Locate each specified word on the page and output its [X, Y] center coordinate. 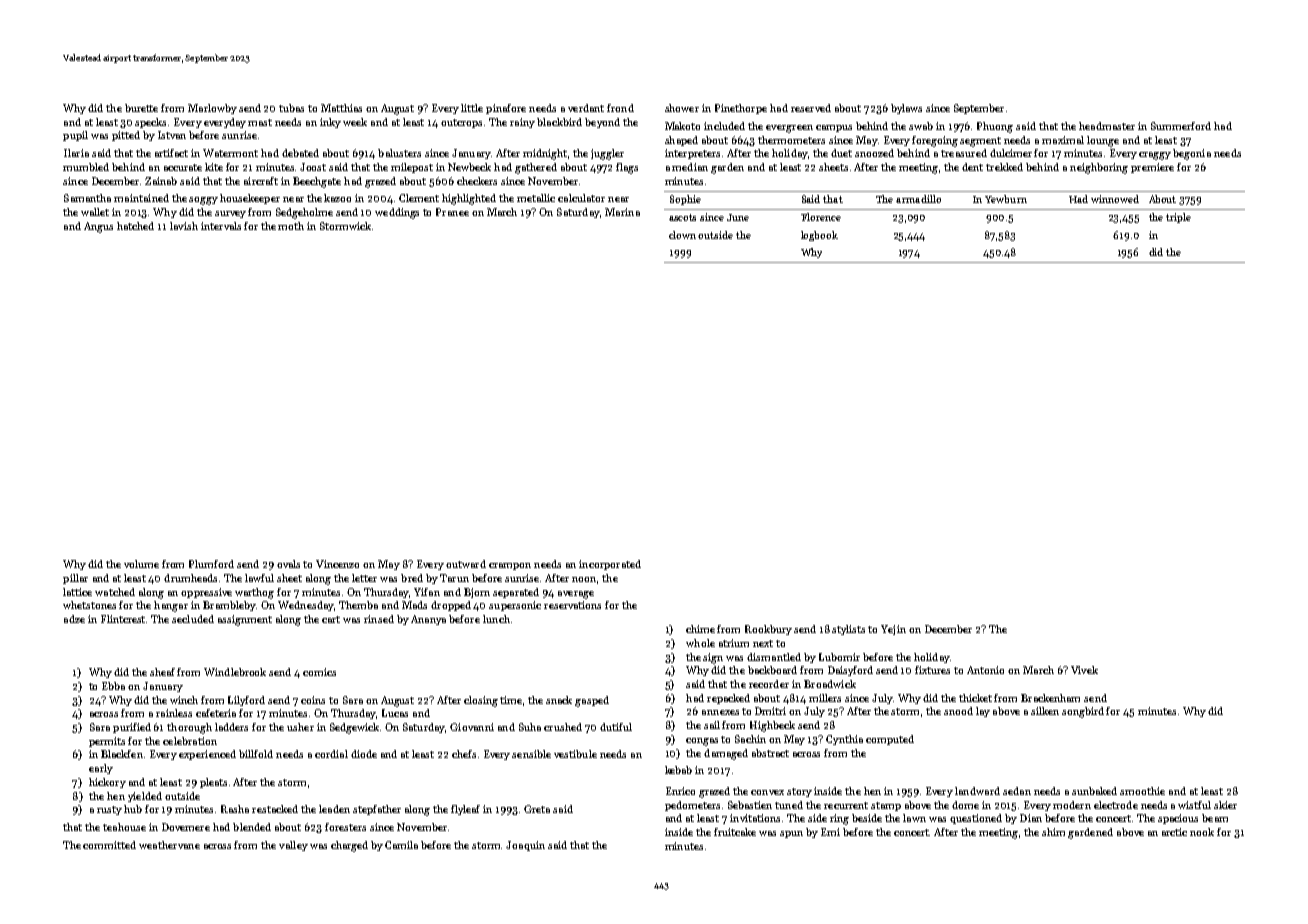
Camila [401, 845]
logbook [819, 236]
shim [1053, 832]
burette [141, 108]
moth [291, 226]
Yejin [893, 630]
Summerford [1181, 126]
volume [141, 564]
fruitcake [735, 832]
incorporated [610, 565]
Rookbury [768, 630]
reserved [811, 108]
